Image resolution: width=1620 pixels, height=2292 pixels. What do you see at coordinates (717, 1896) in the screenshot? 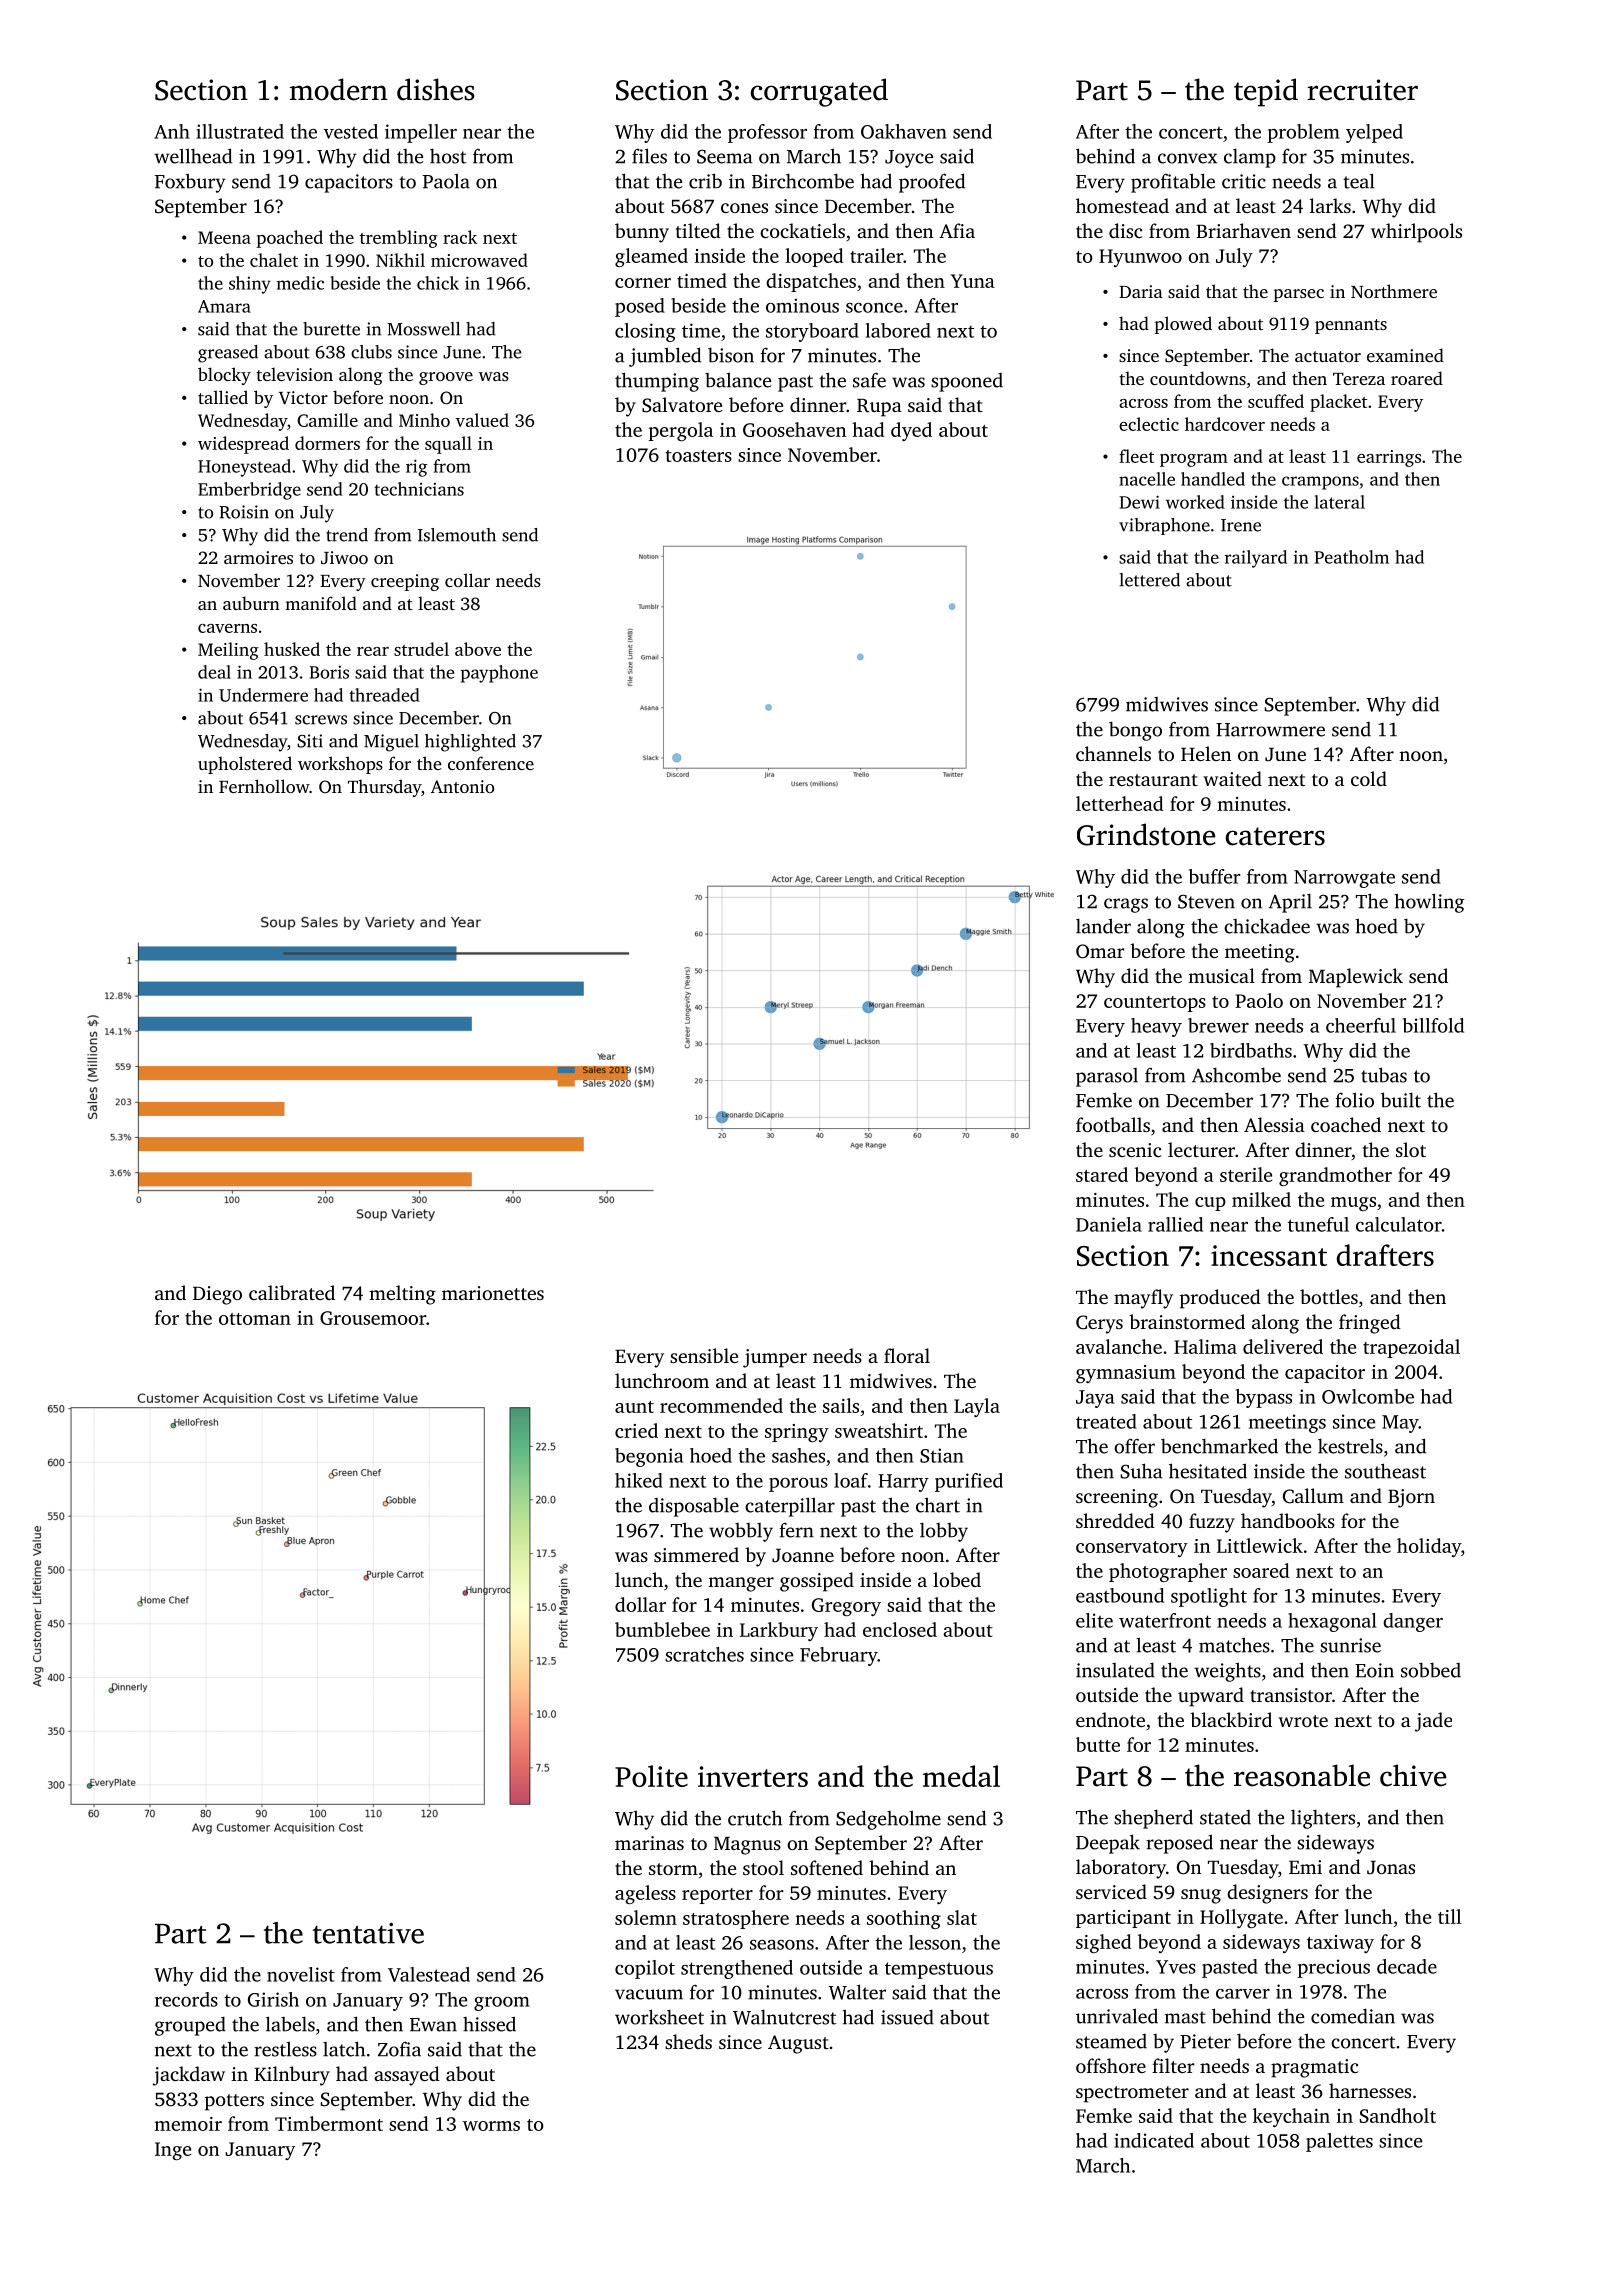
I see `reporter` at bounding box center [717, 1896].
